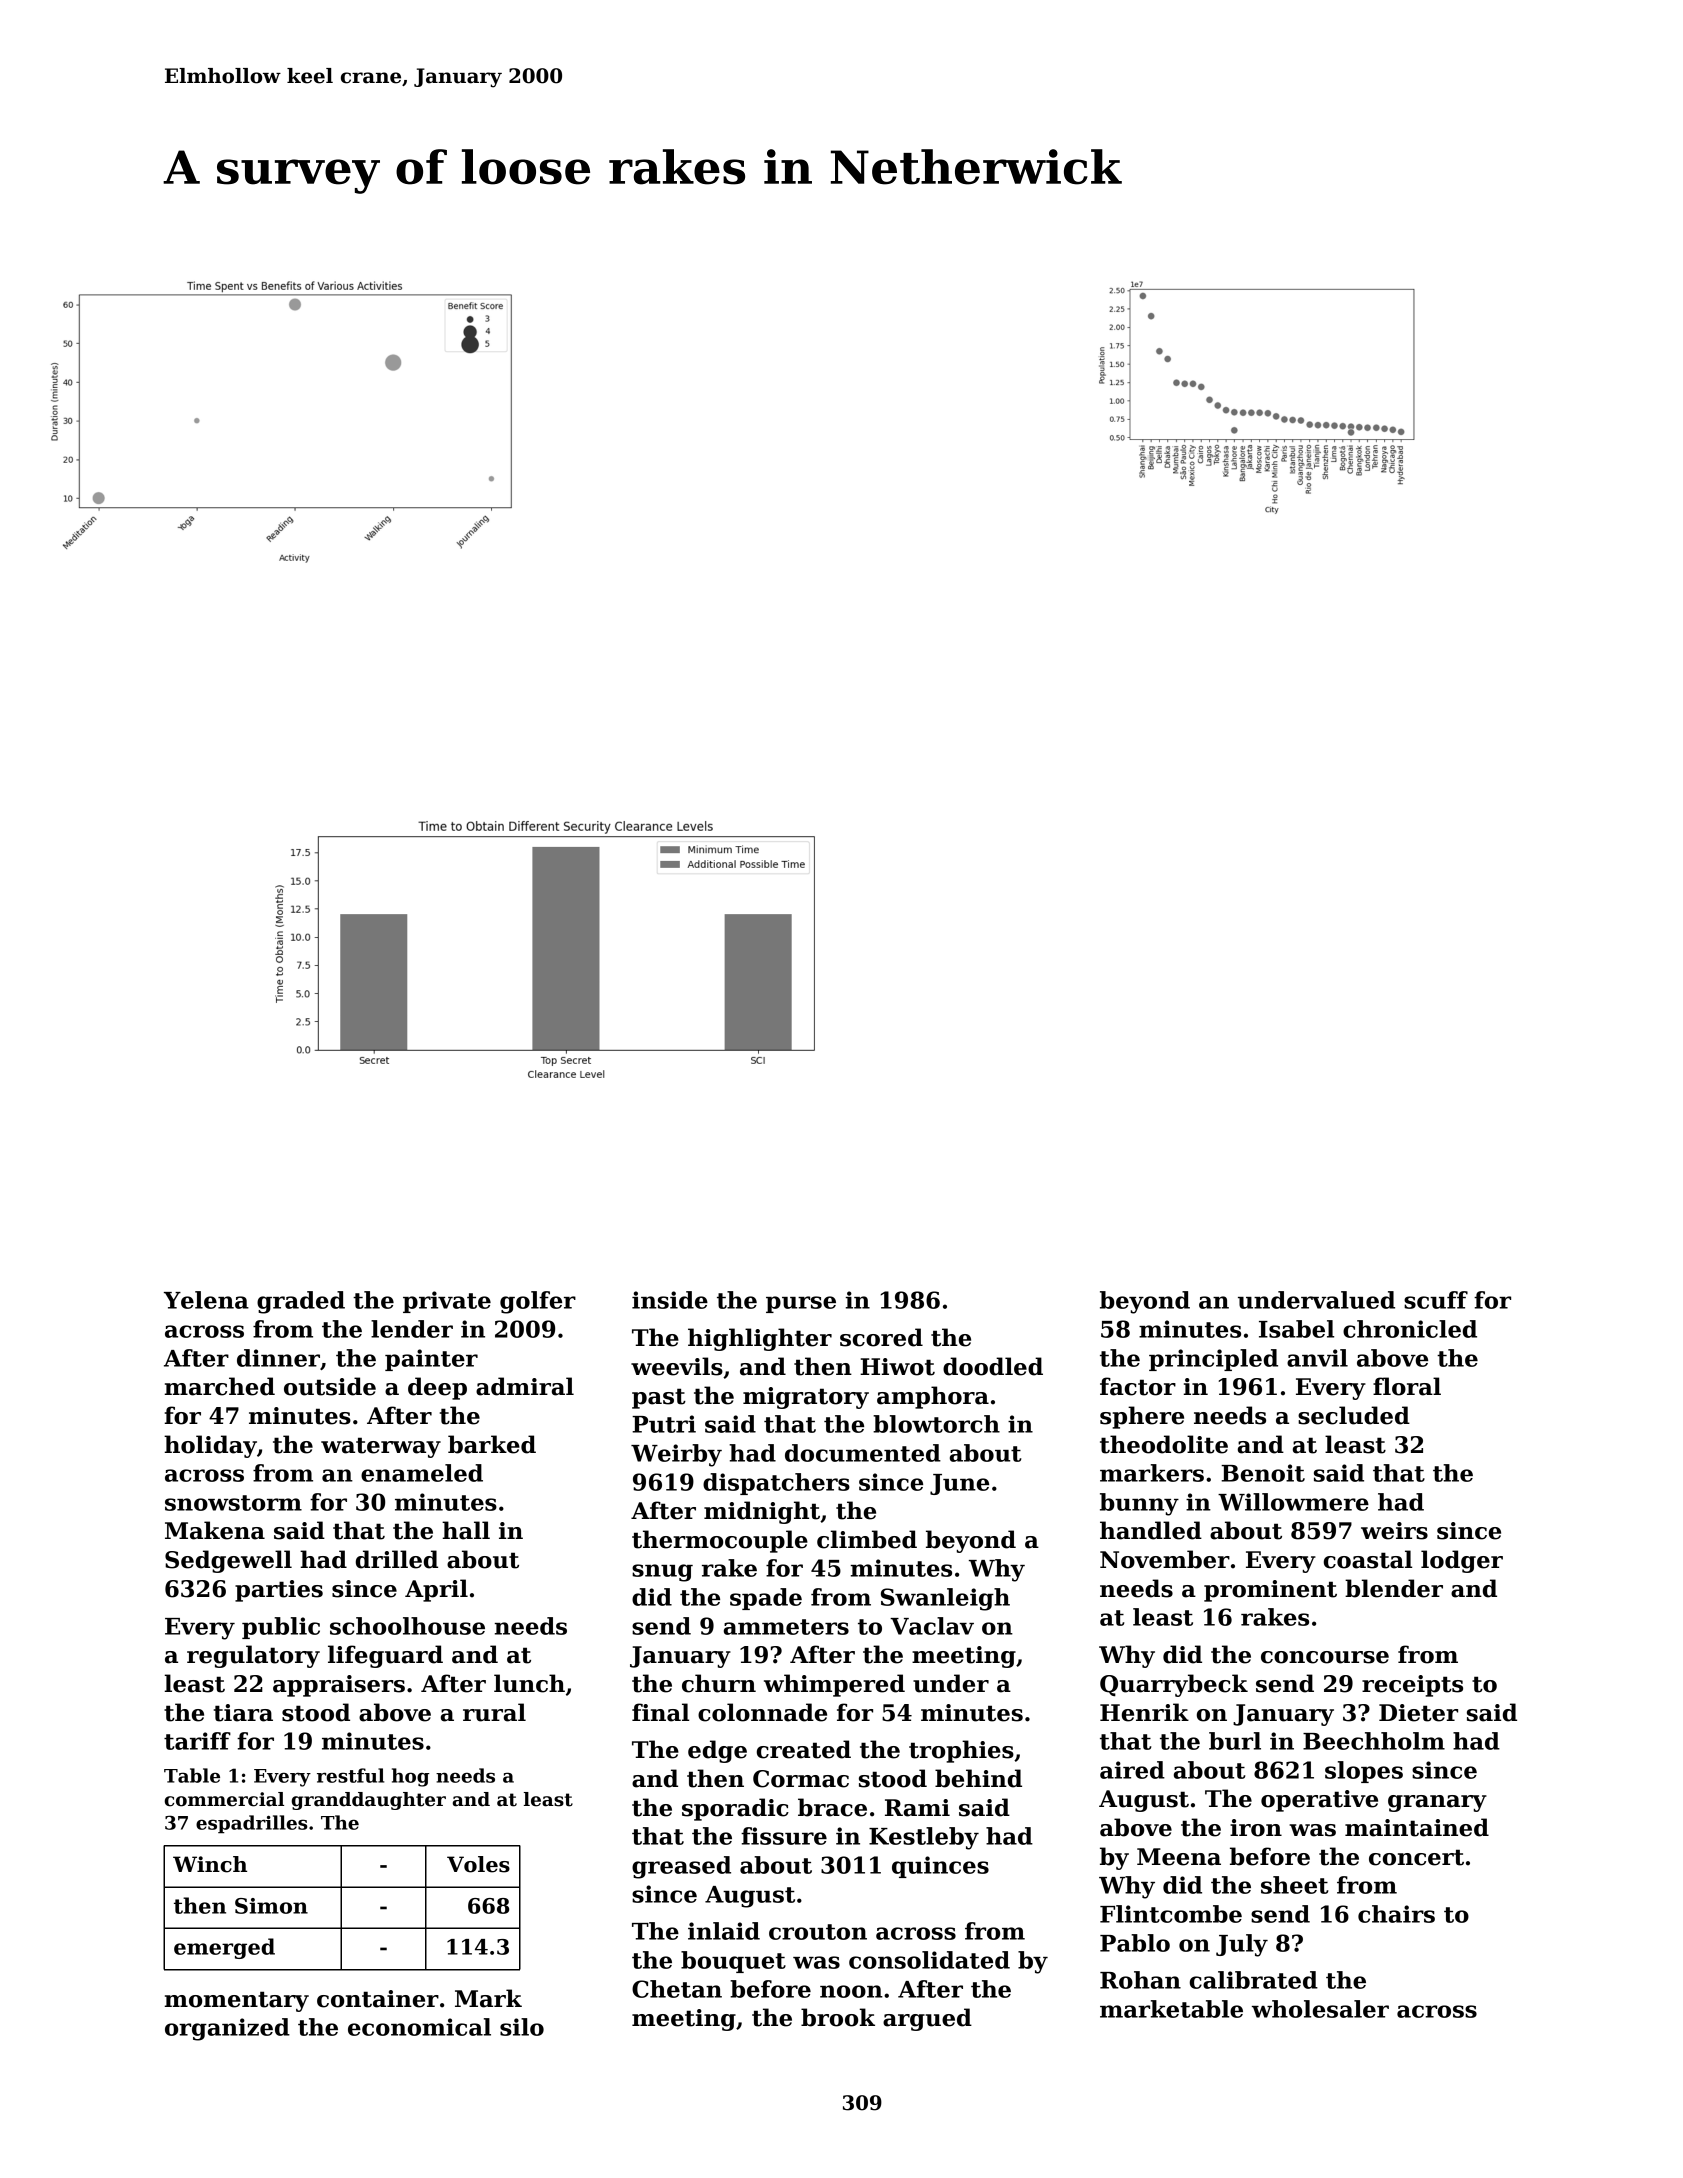  Describe the element at coordinates (670, 1300) in the screenshot. I see `inside` at that location.
